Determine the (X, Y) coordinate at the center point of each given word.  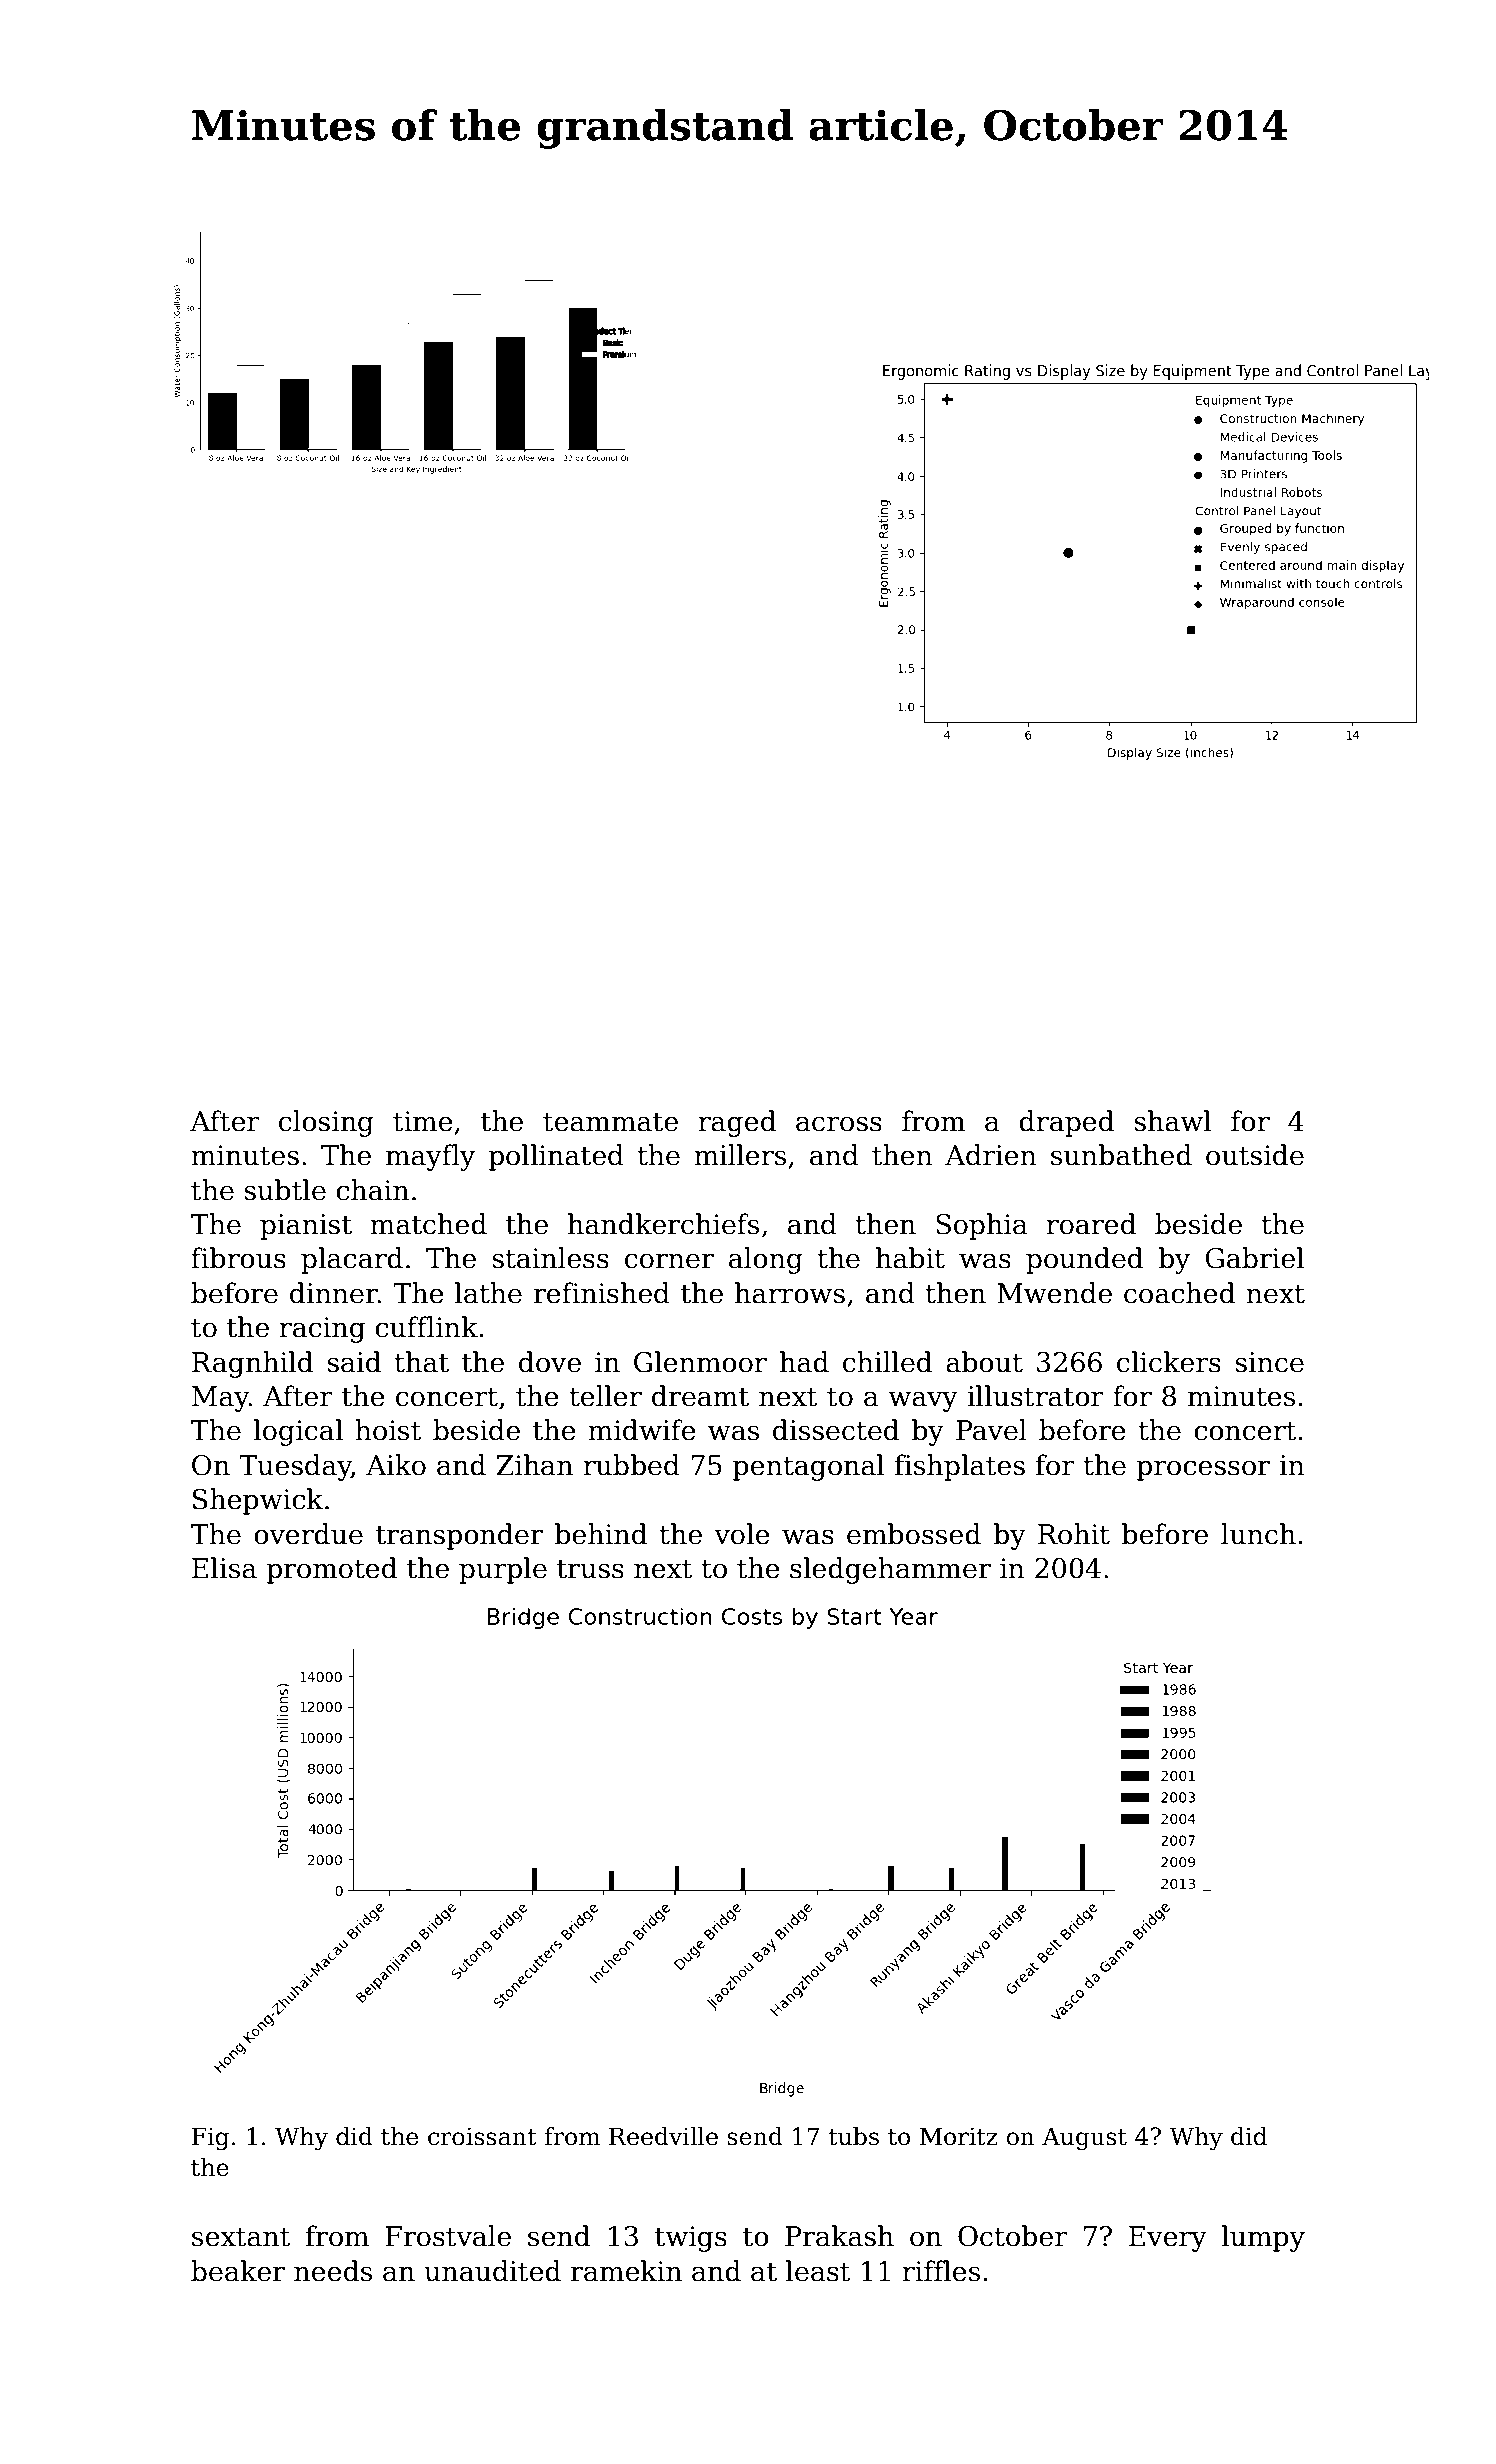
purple (503, 1570)
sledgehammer (890, 1570)
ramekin (626, 2271)
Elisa (224, 1568)
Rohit (1074, 1534)
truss (590, 1569)
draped (1066, 1123)
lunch (1258, 1534)
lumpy (1263, 2238)
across (839, 1124)
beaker (238, 2271)
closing (326, 1123)
